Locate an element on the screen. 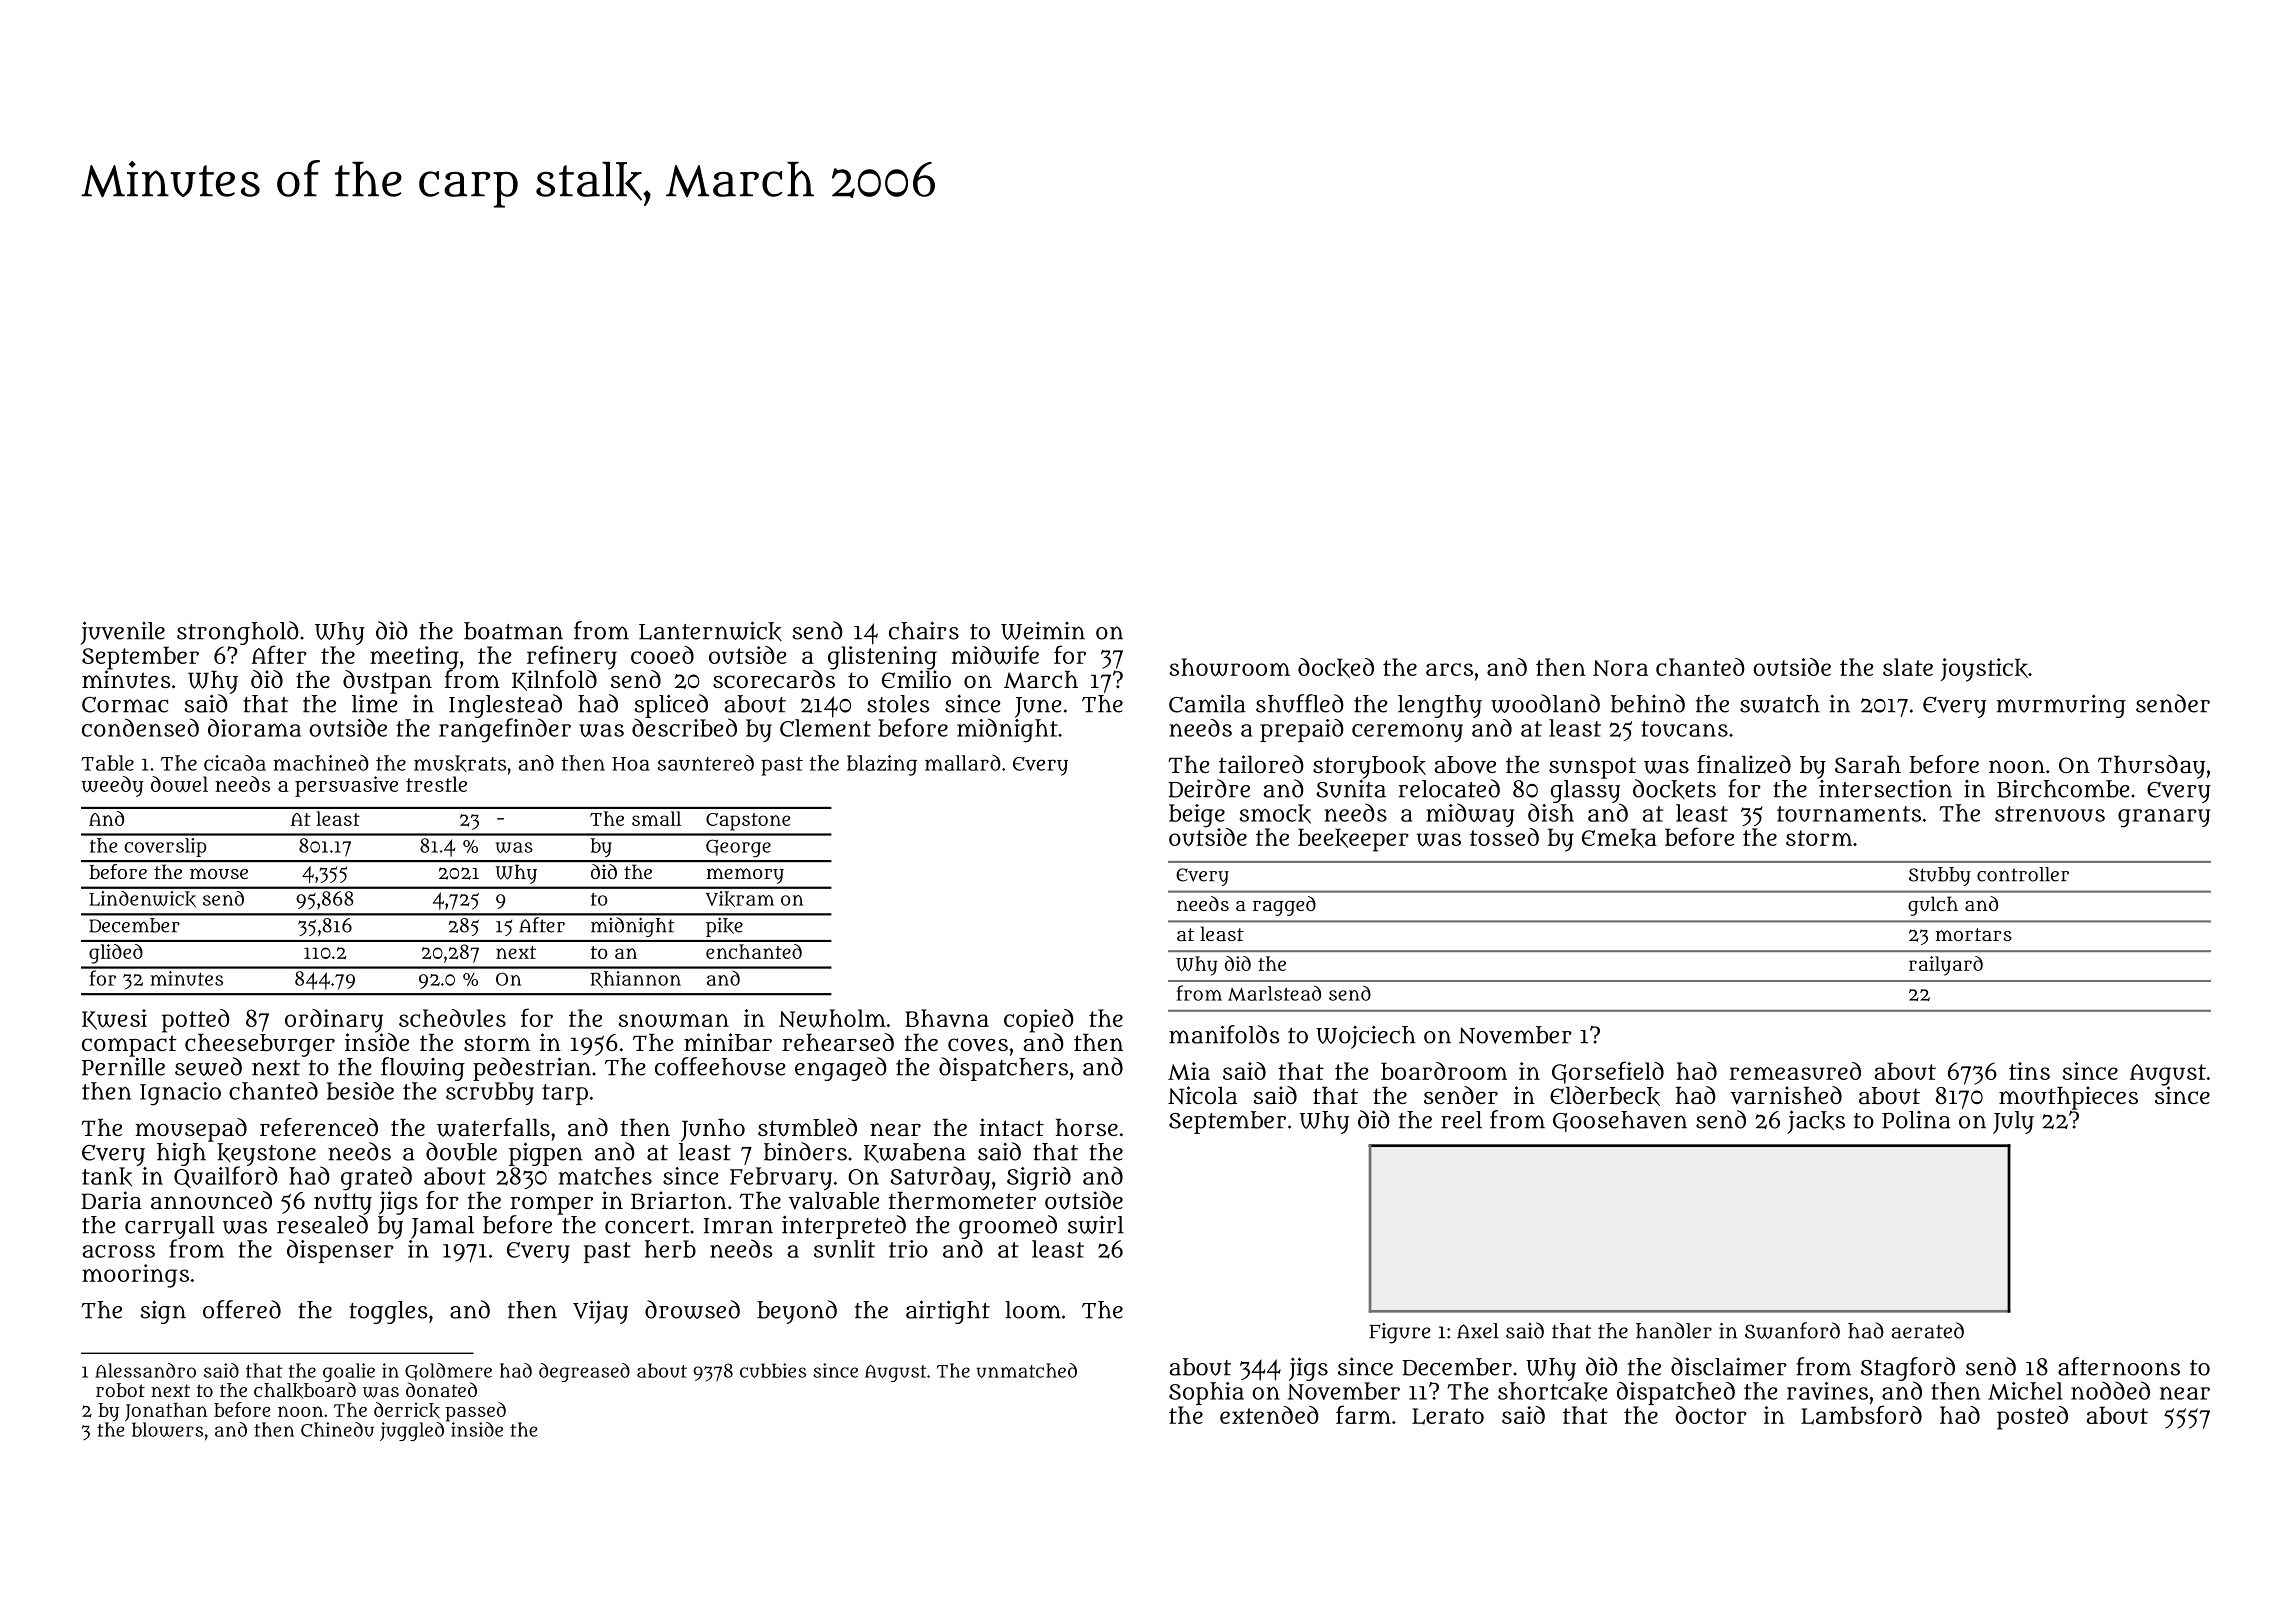 Image resolution: width=2292 pixels, height=1620 pixels. beside is located at coordinates (360, 1091).
